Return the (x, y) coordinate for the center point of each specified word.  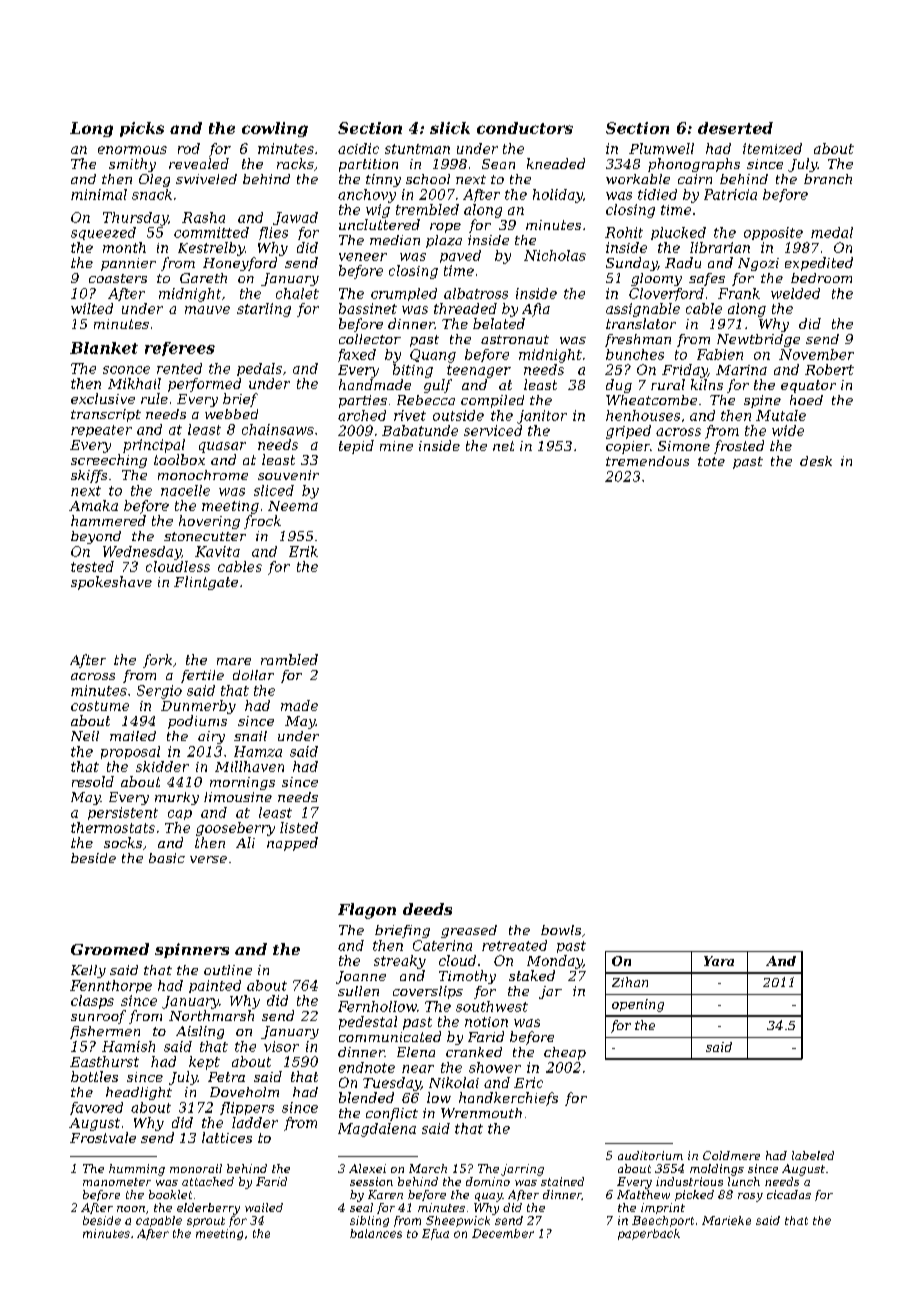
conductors (525, 128)
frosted (739, 447)
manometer (117, 1182)
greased (469, 931)
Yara (719, 961)
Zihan (630, 982)
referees (180, 349)
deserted (735, 128)
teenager (479, 371)
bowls (561, 930)
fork (157, 661)
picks (142, 129)
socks (123, 842)
